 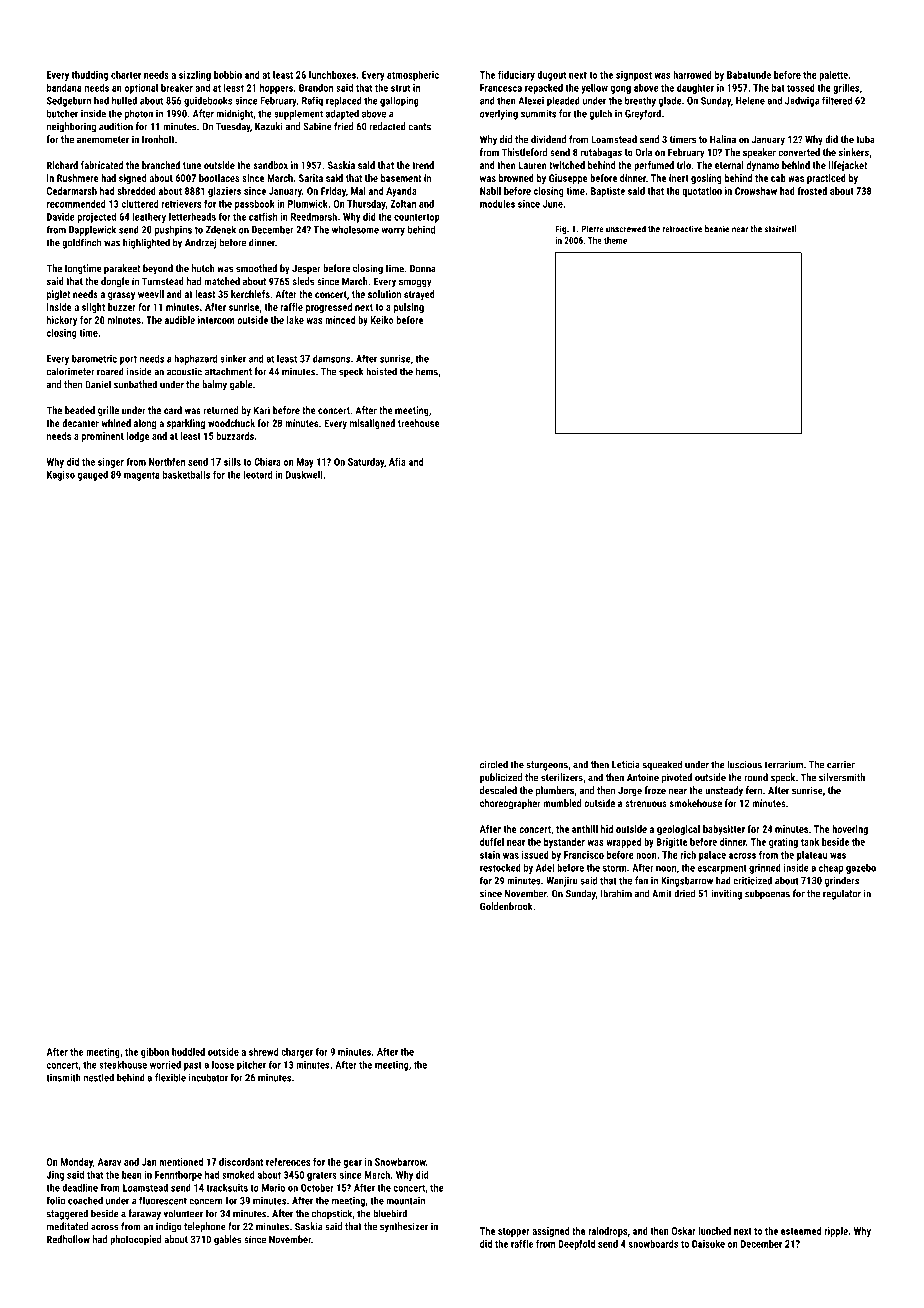 I want to click on Afia, so click(x=397, y=461).
